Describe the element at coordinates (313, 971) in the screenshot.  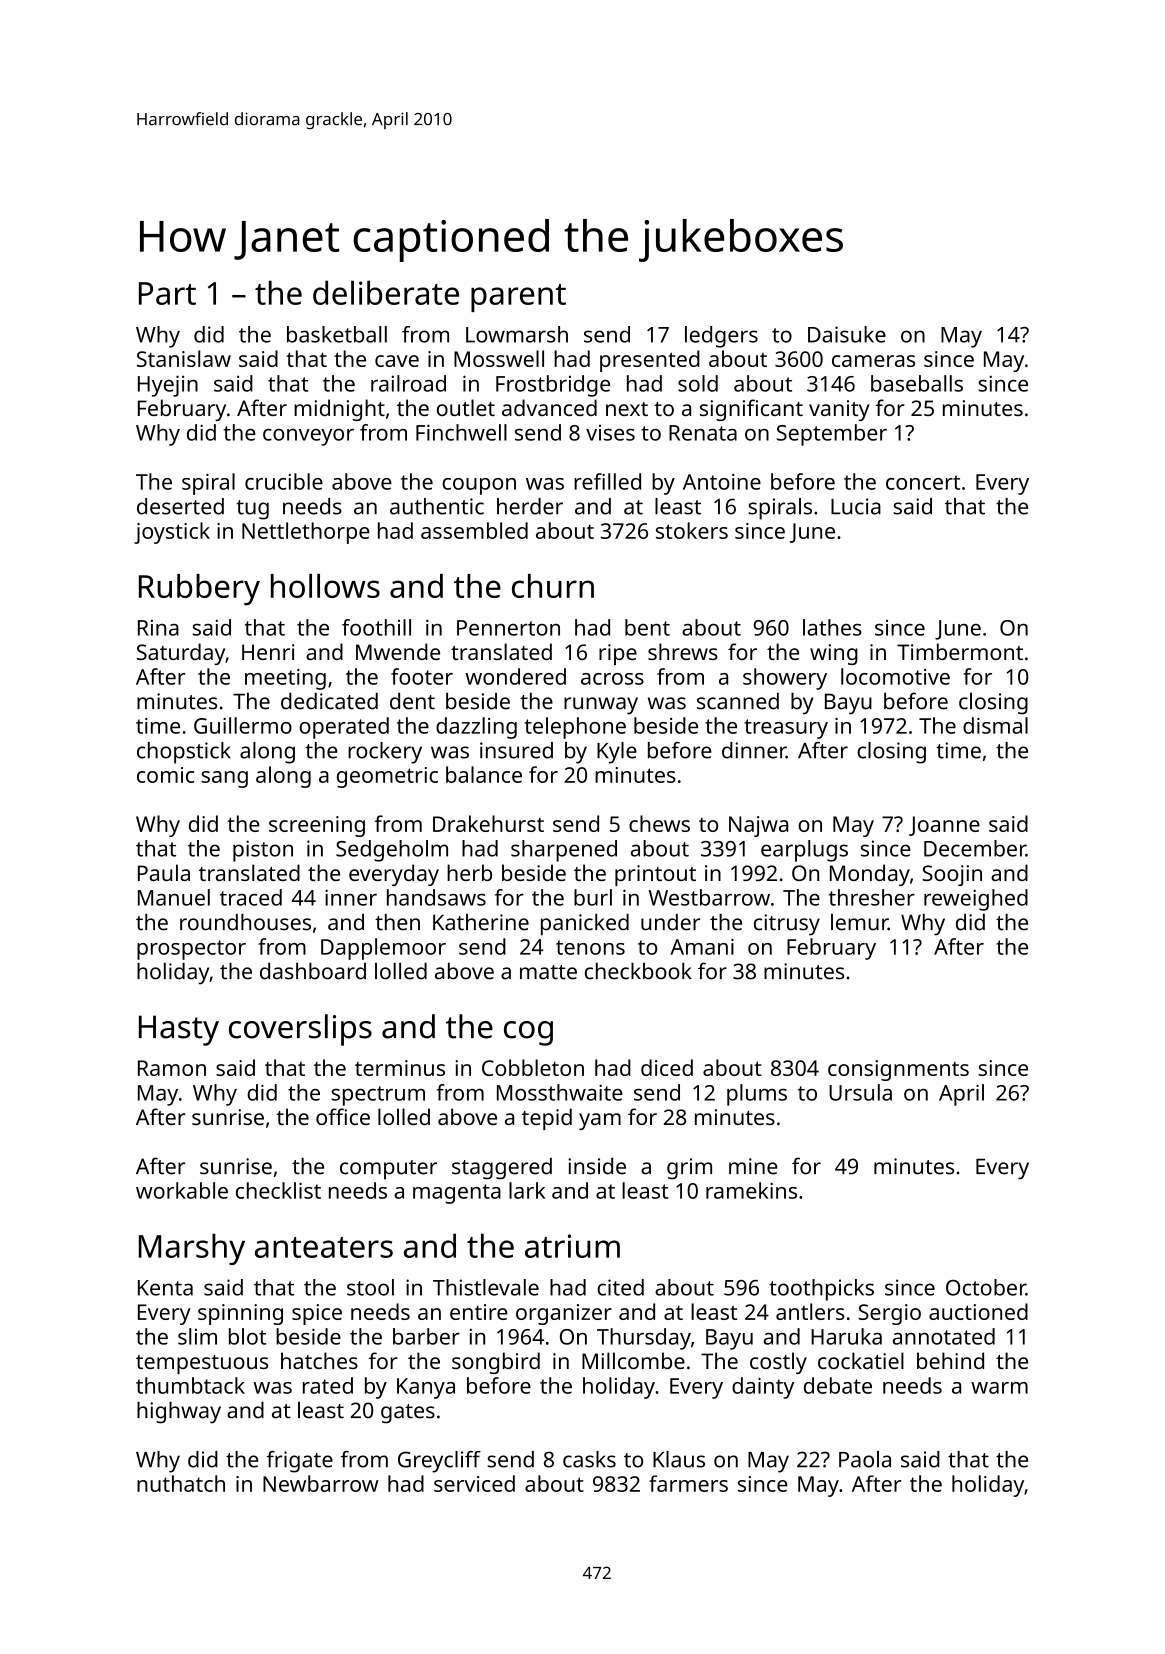
I see `dashboard` at that location.
